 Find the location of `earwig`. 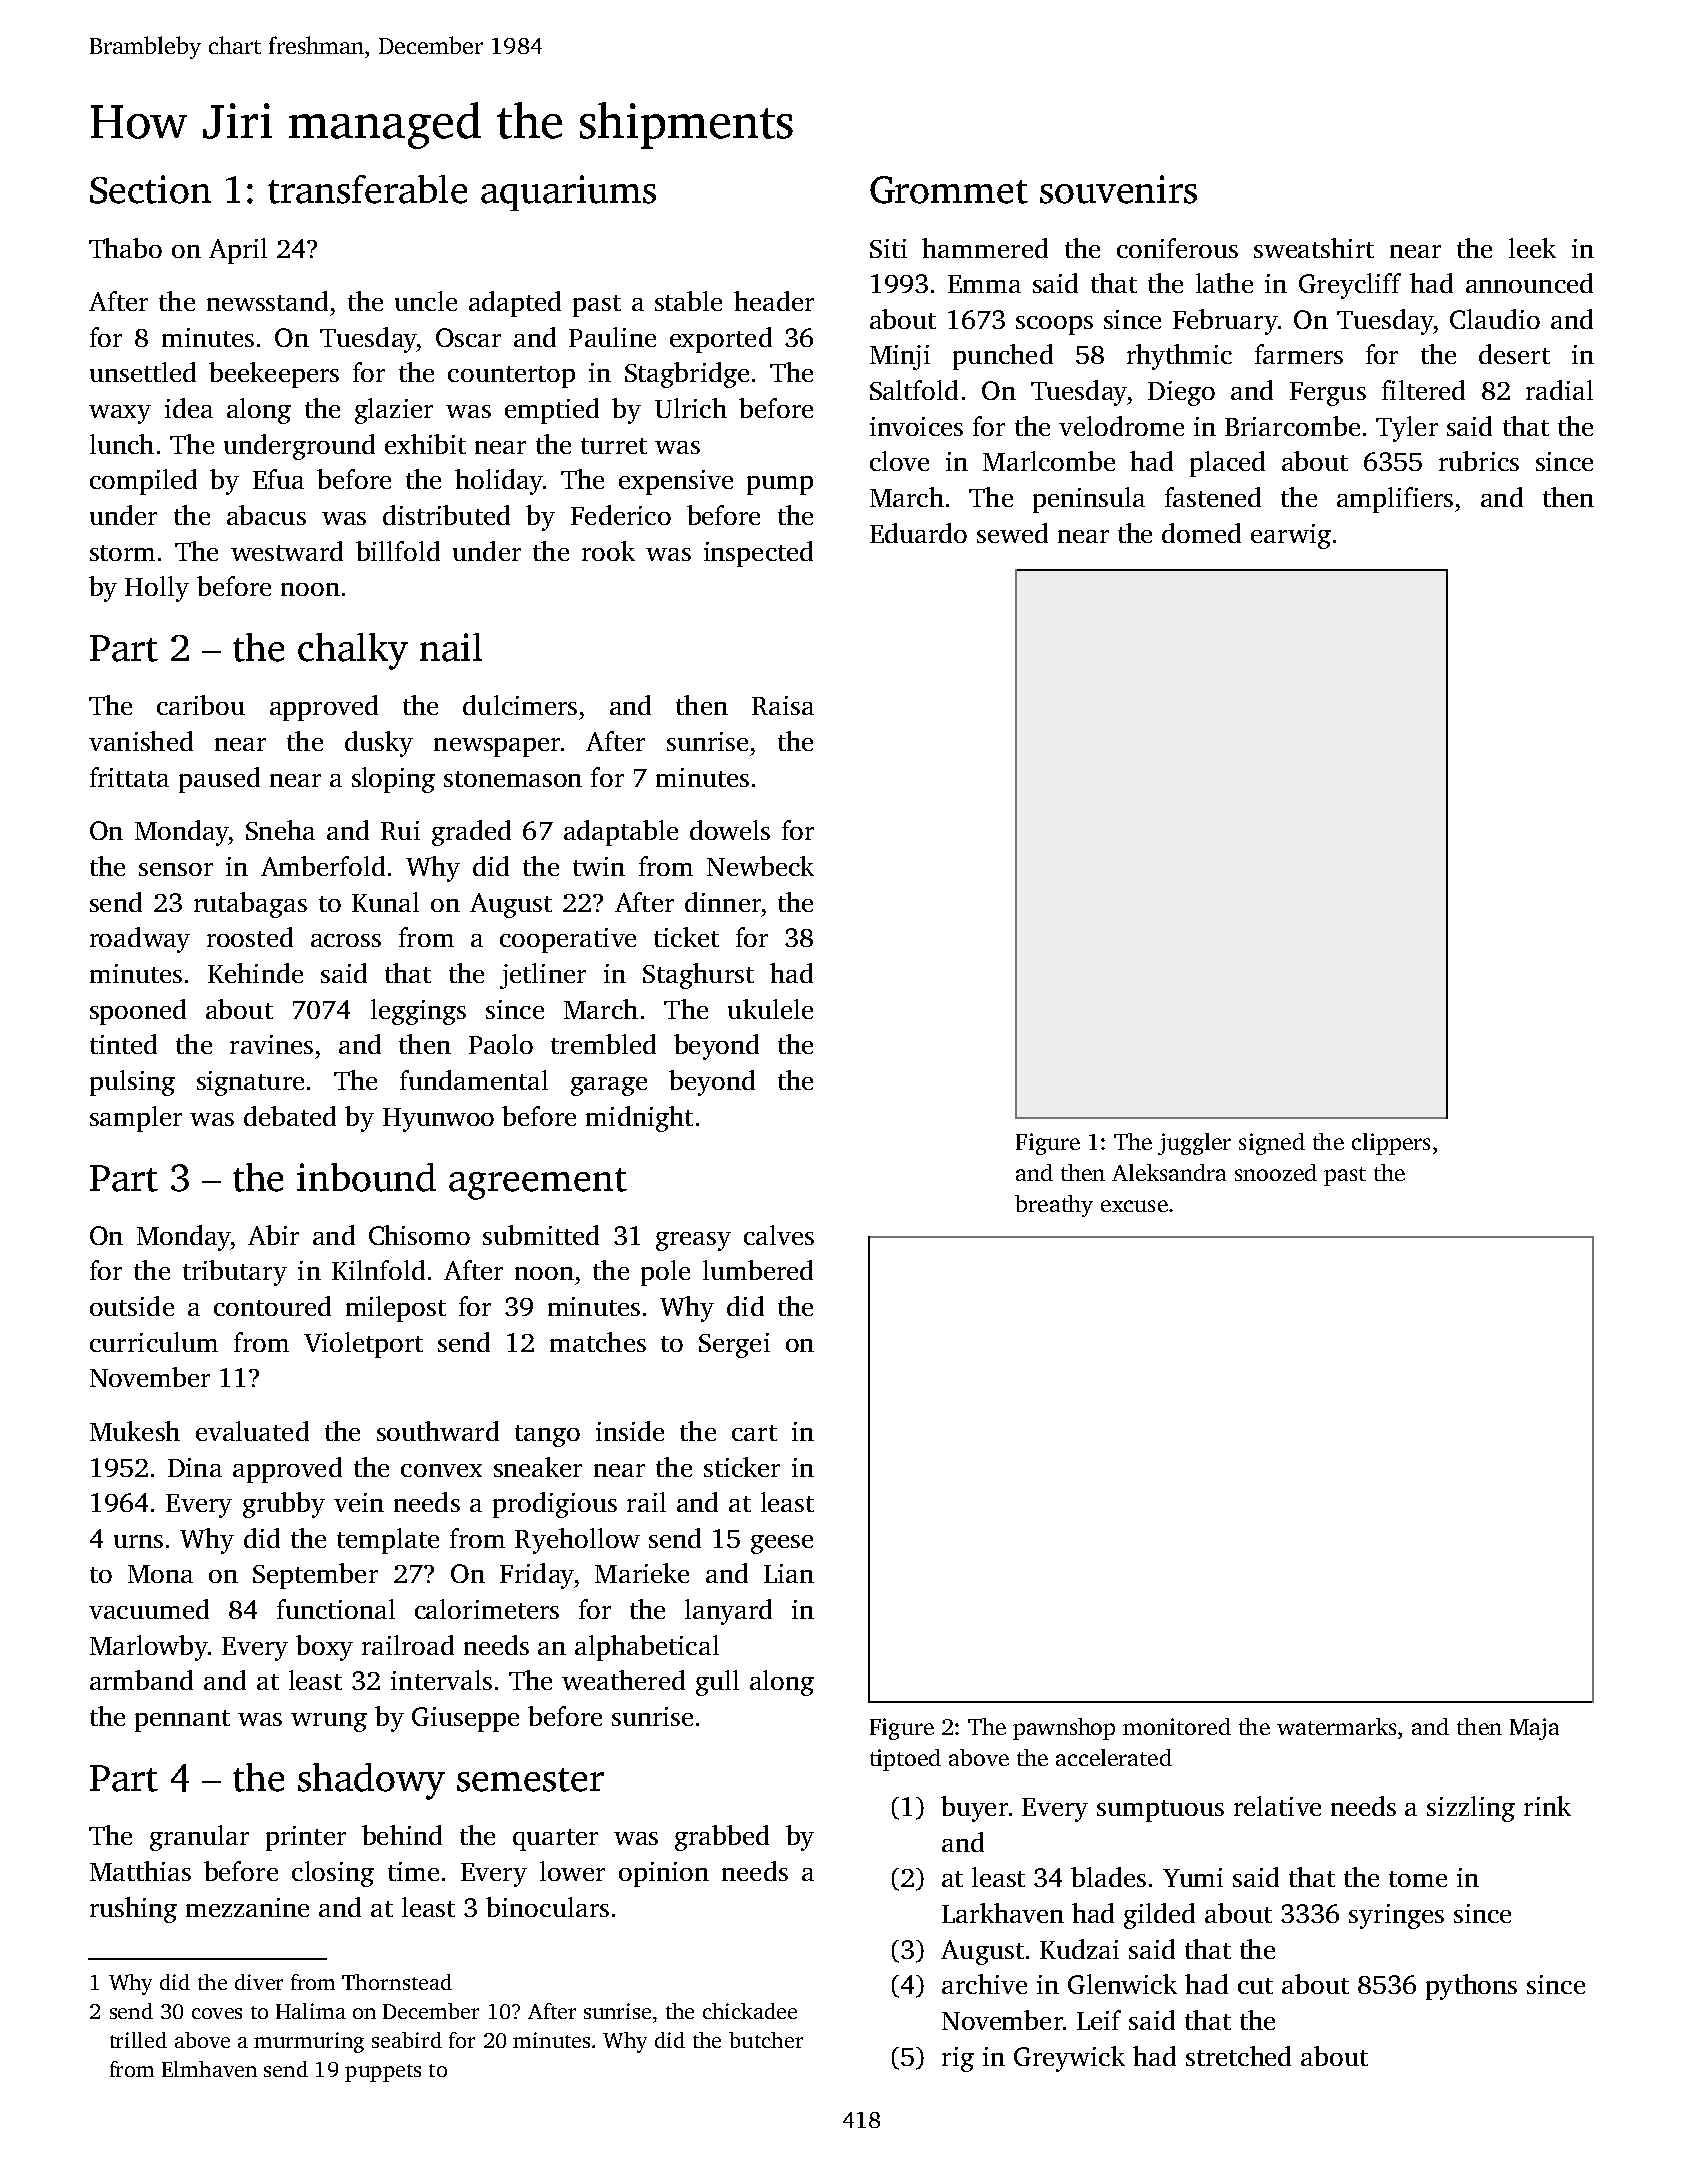

earwig is located at coordinates (1291, 536).
